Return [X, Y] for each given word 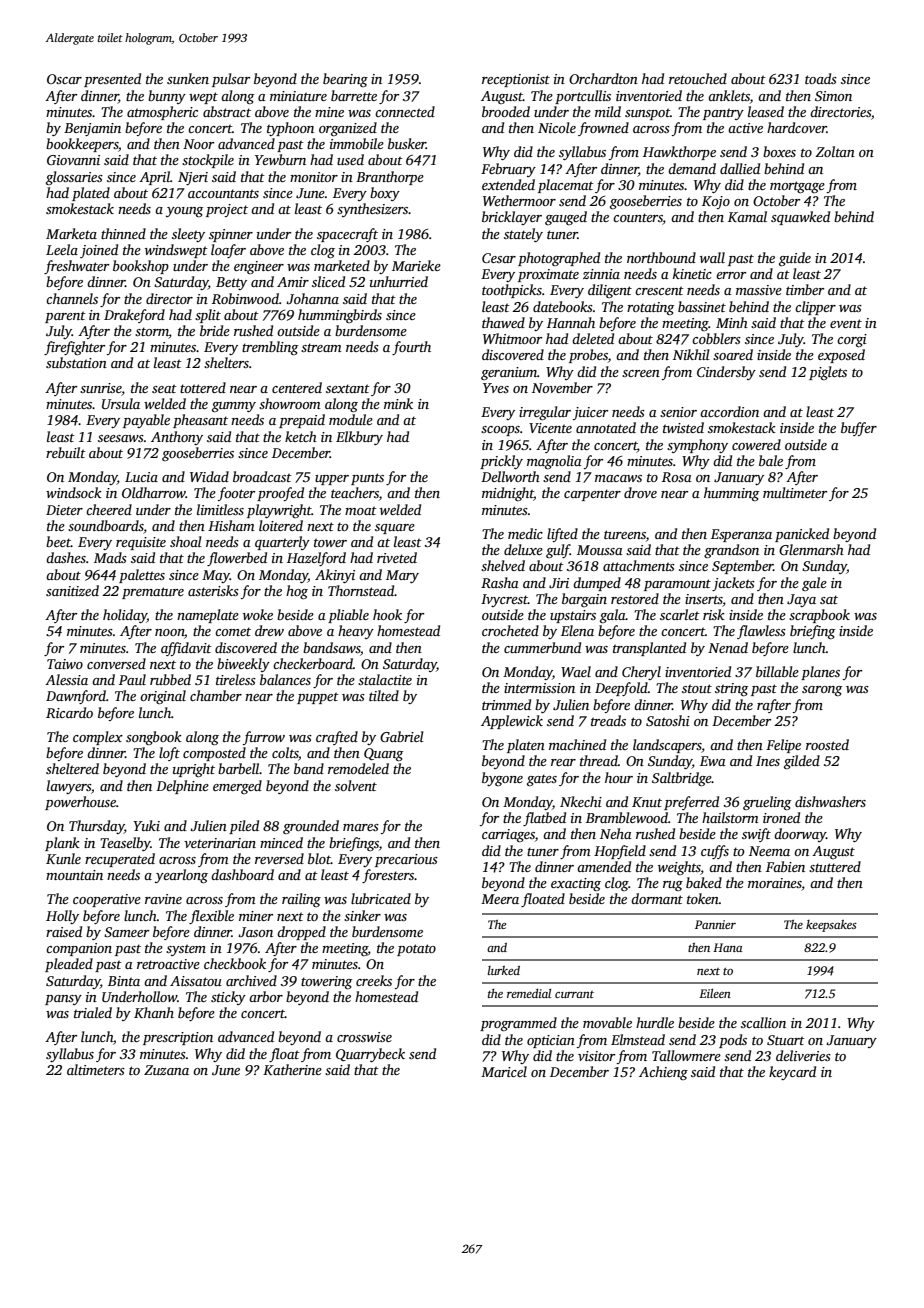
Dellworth [510, 476]
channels [72, 298]
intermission [539, 688]
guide [795, 259]
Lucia [141, 477]
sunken [188, 78]
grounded [311, 827]
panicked [802, 535]
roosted [827, 744]
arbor [266, 996]
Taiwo [65, 664]
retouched [698, 78]
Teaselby [125, 844]
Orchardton [603, 78]
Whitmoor [512, 338]
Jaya [801, 600]
